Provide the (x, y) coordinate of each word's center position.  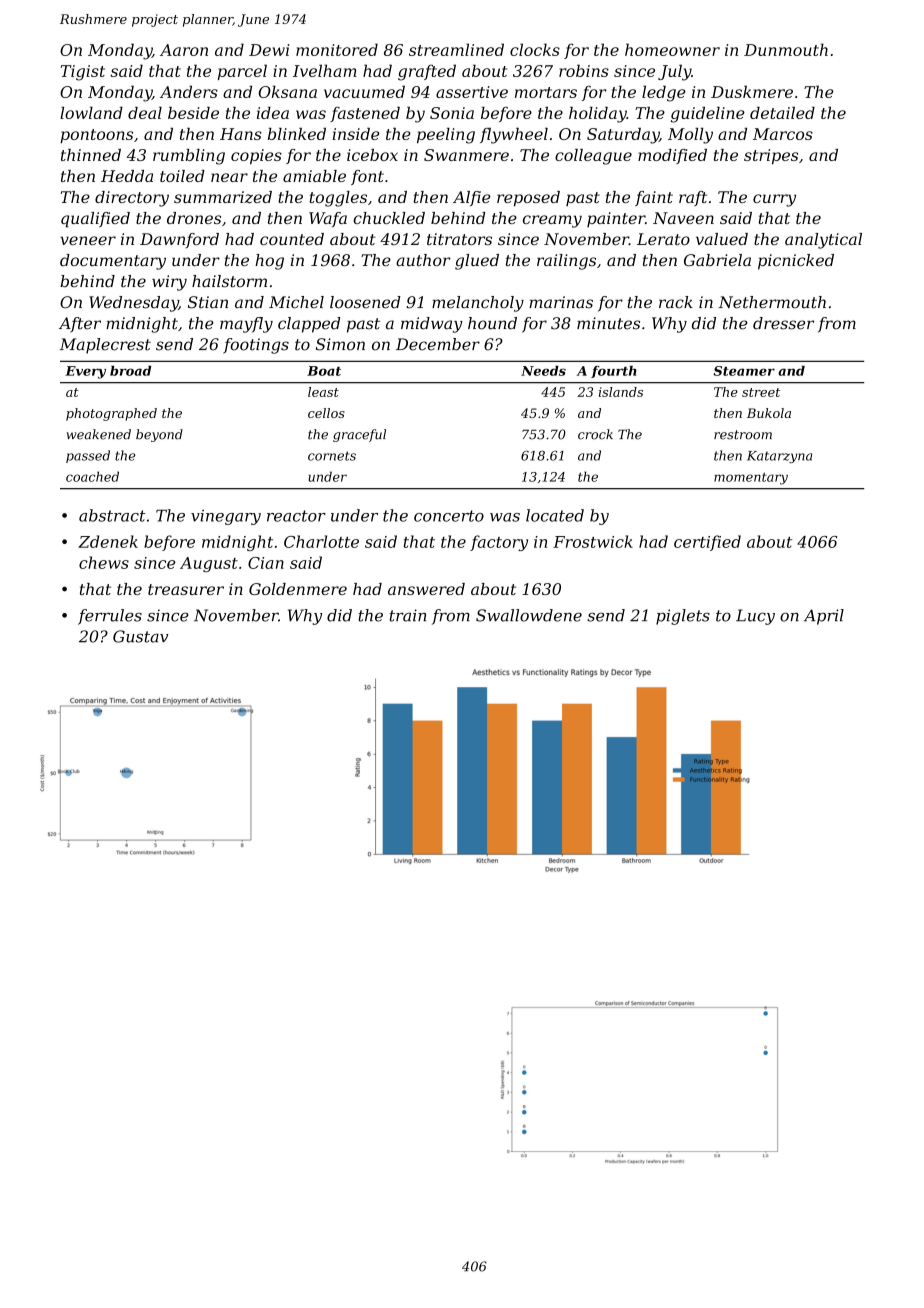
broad (130, 371)
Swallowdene (529, 615)
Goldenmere (298, 589)
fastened (365, 114)
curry (774, 200)
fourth (614, 372)
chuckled (389, 218)
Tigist (82, 73)
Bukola (769, 413)
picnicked (796, 262)
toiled (182, 176)
